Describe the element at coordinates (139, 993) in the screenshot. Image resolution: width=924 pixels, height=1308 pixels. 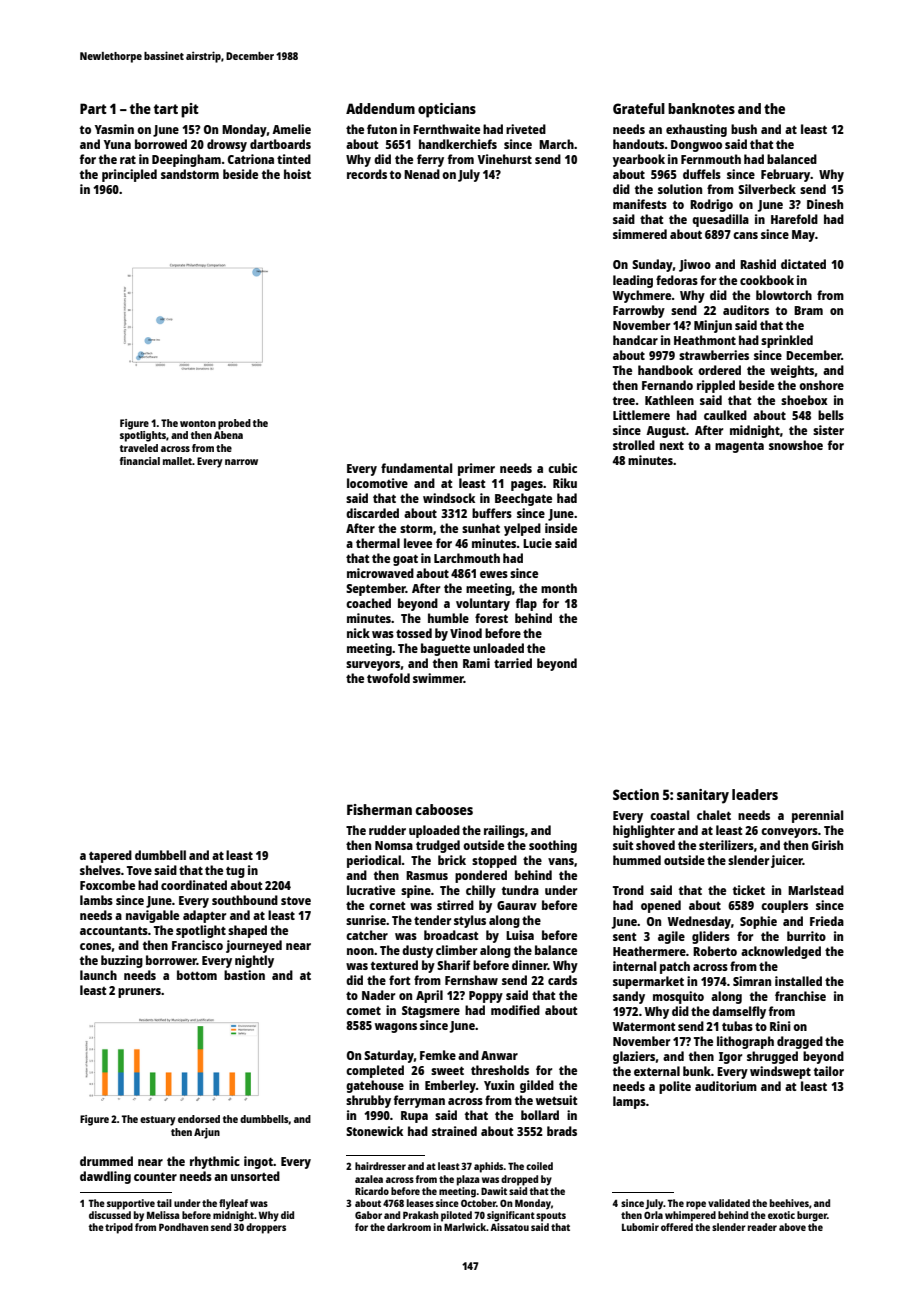
I see `pruners` at that location.
